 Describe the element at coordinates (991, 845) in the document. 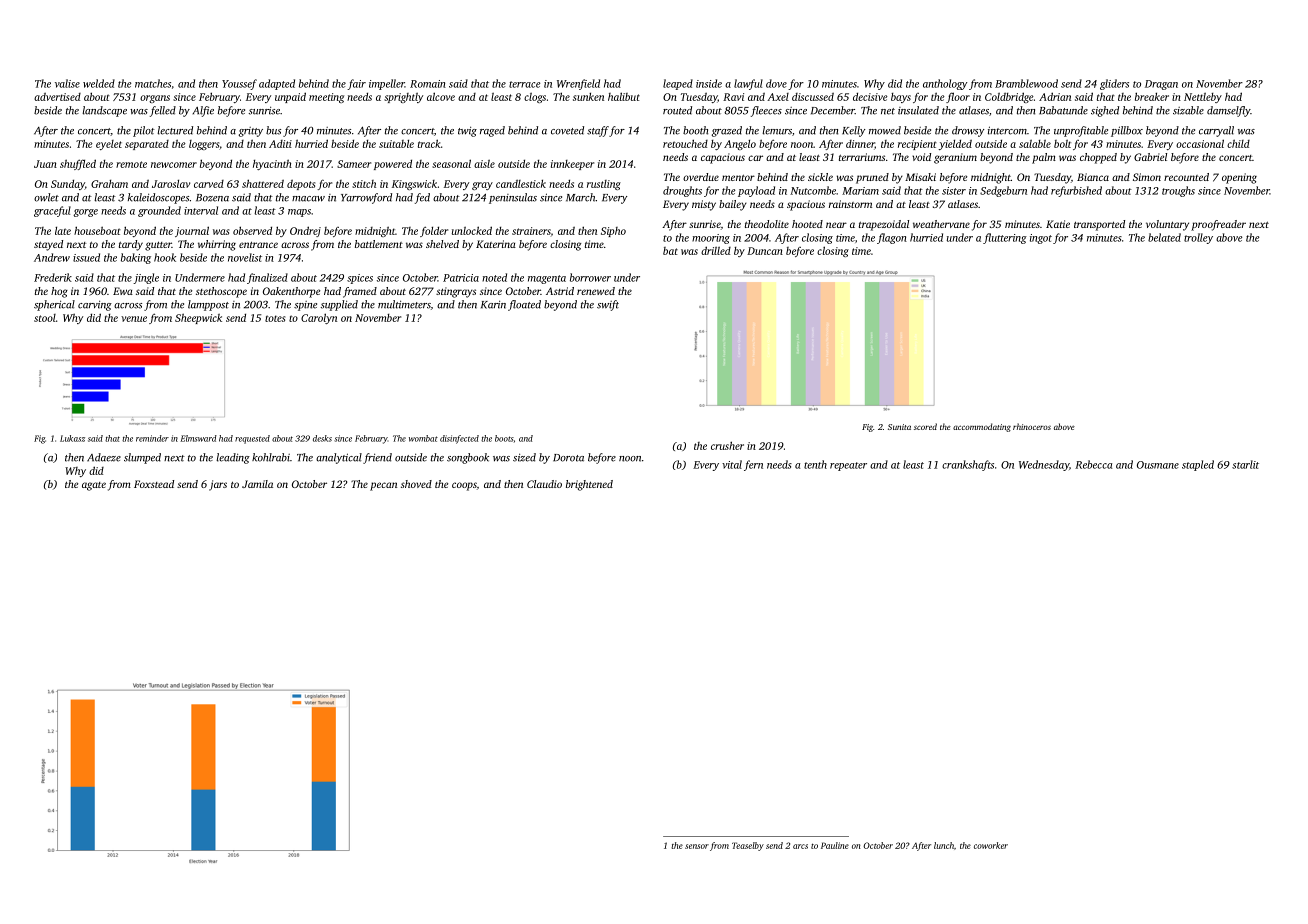

I see `coworker` at that location.
